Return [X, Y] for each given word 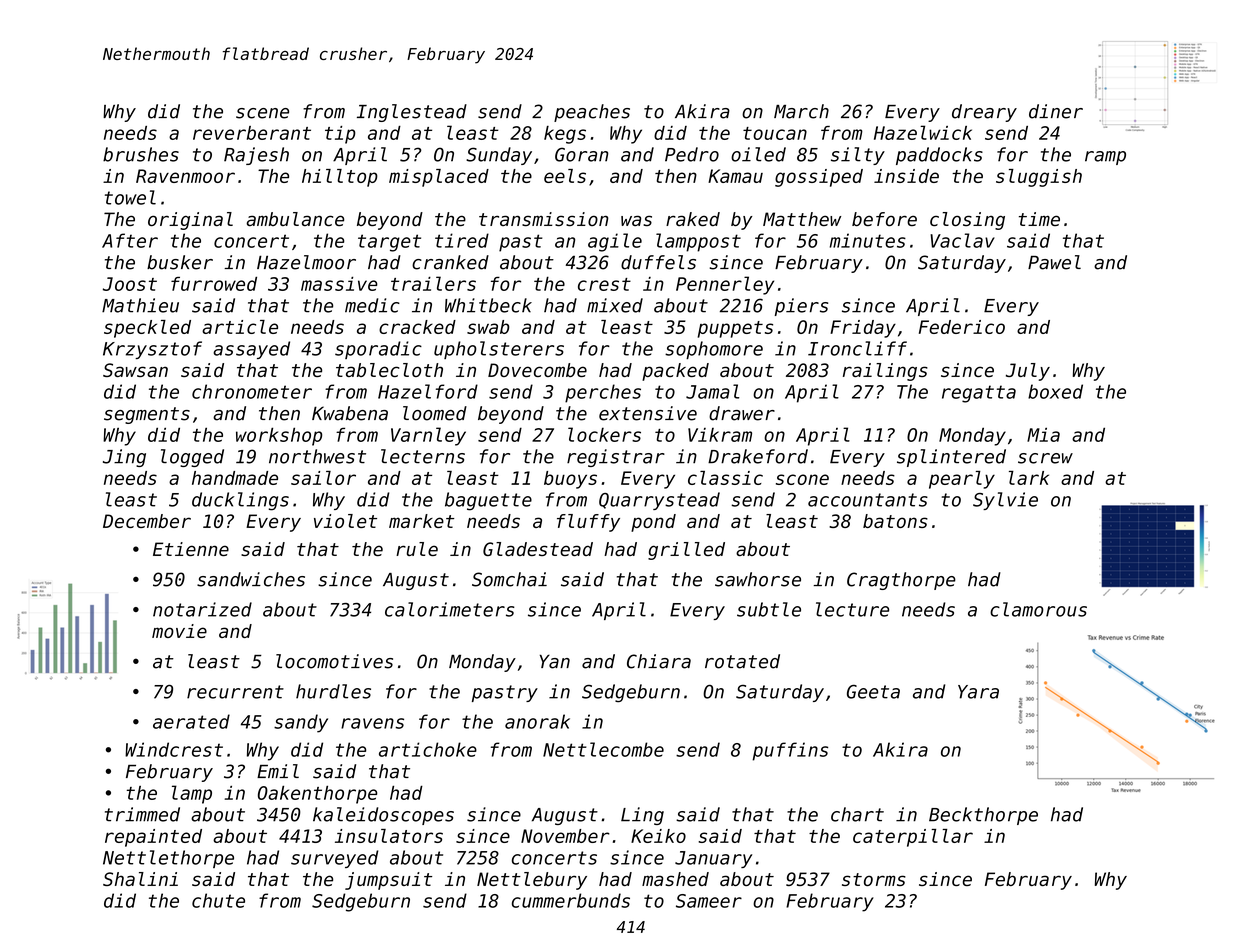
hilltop [340, 178]
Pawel [1054, 262]
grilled [686, 551]
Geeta [873, 692]
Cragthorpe [901, 581]
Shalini [140, 879]
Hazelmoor [306, 262]
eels [565, 176]
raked [693, 219]
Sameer [709, 901]
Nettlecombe [603, 749]
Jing [124, 458]
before [884, 219]
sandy [301, 723]
